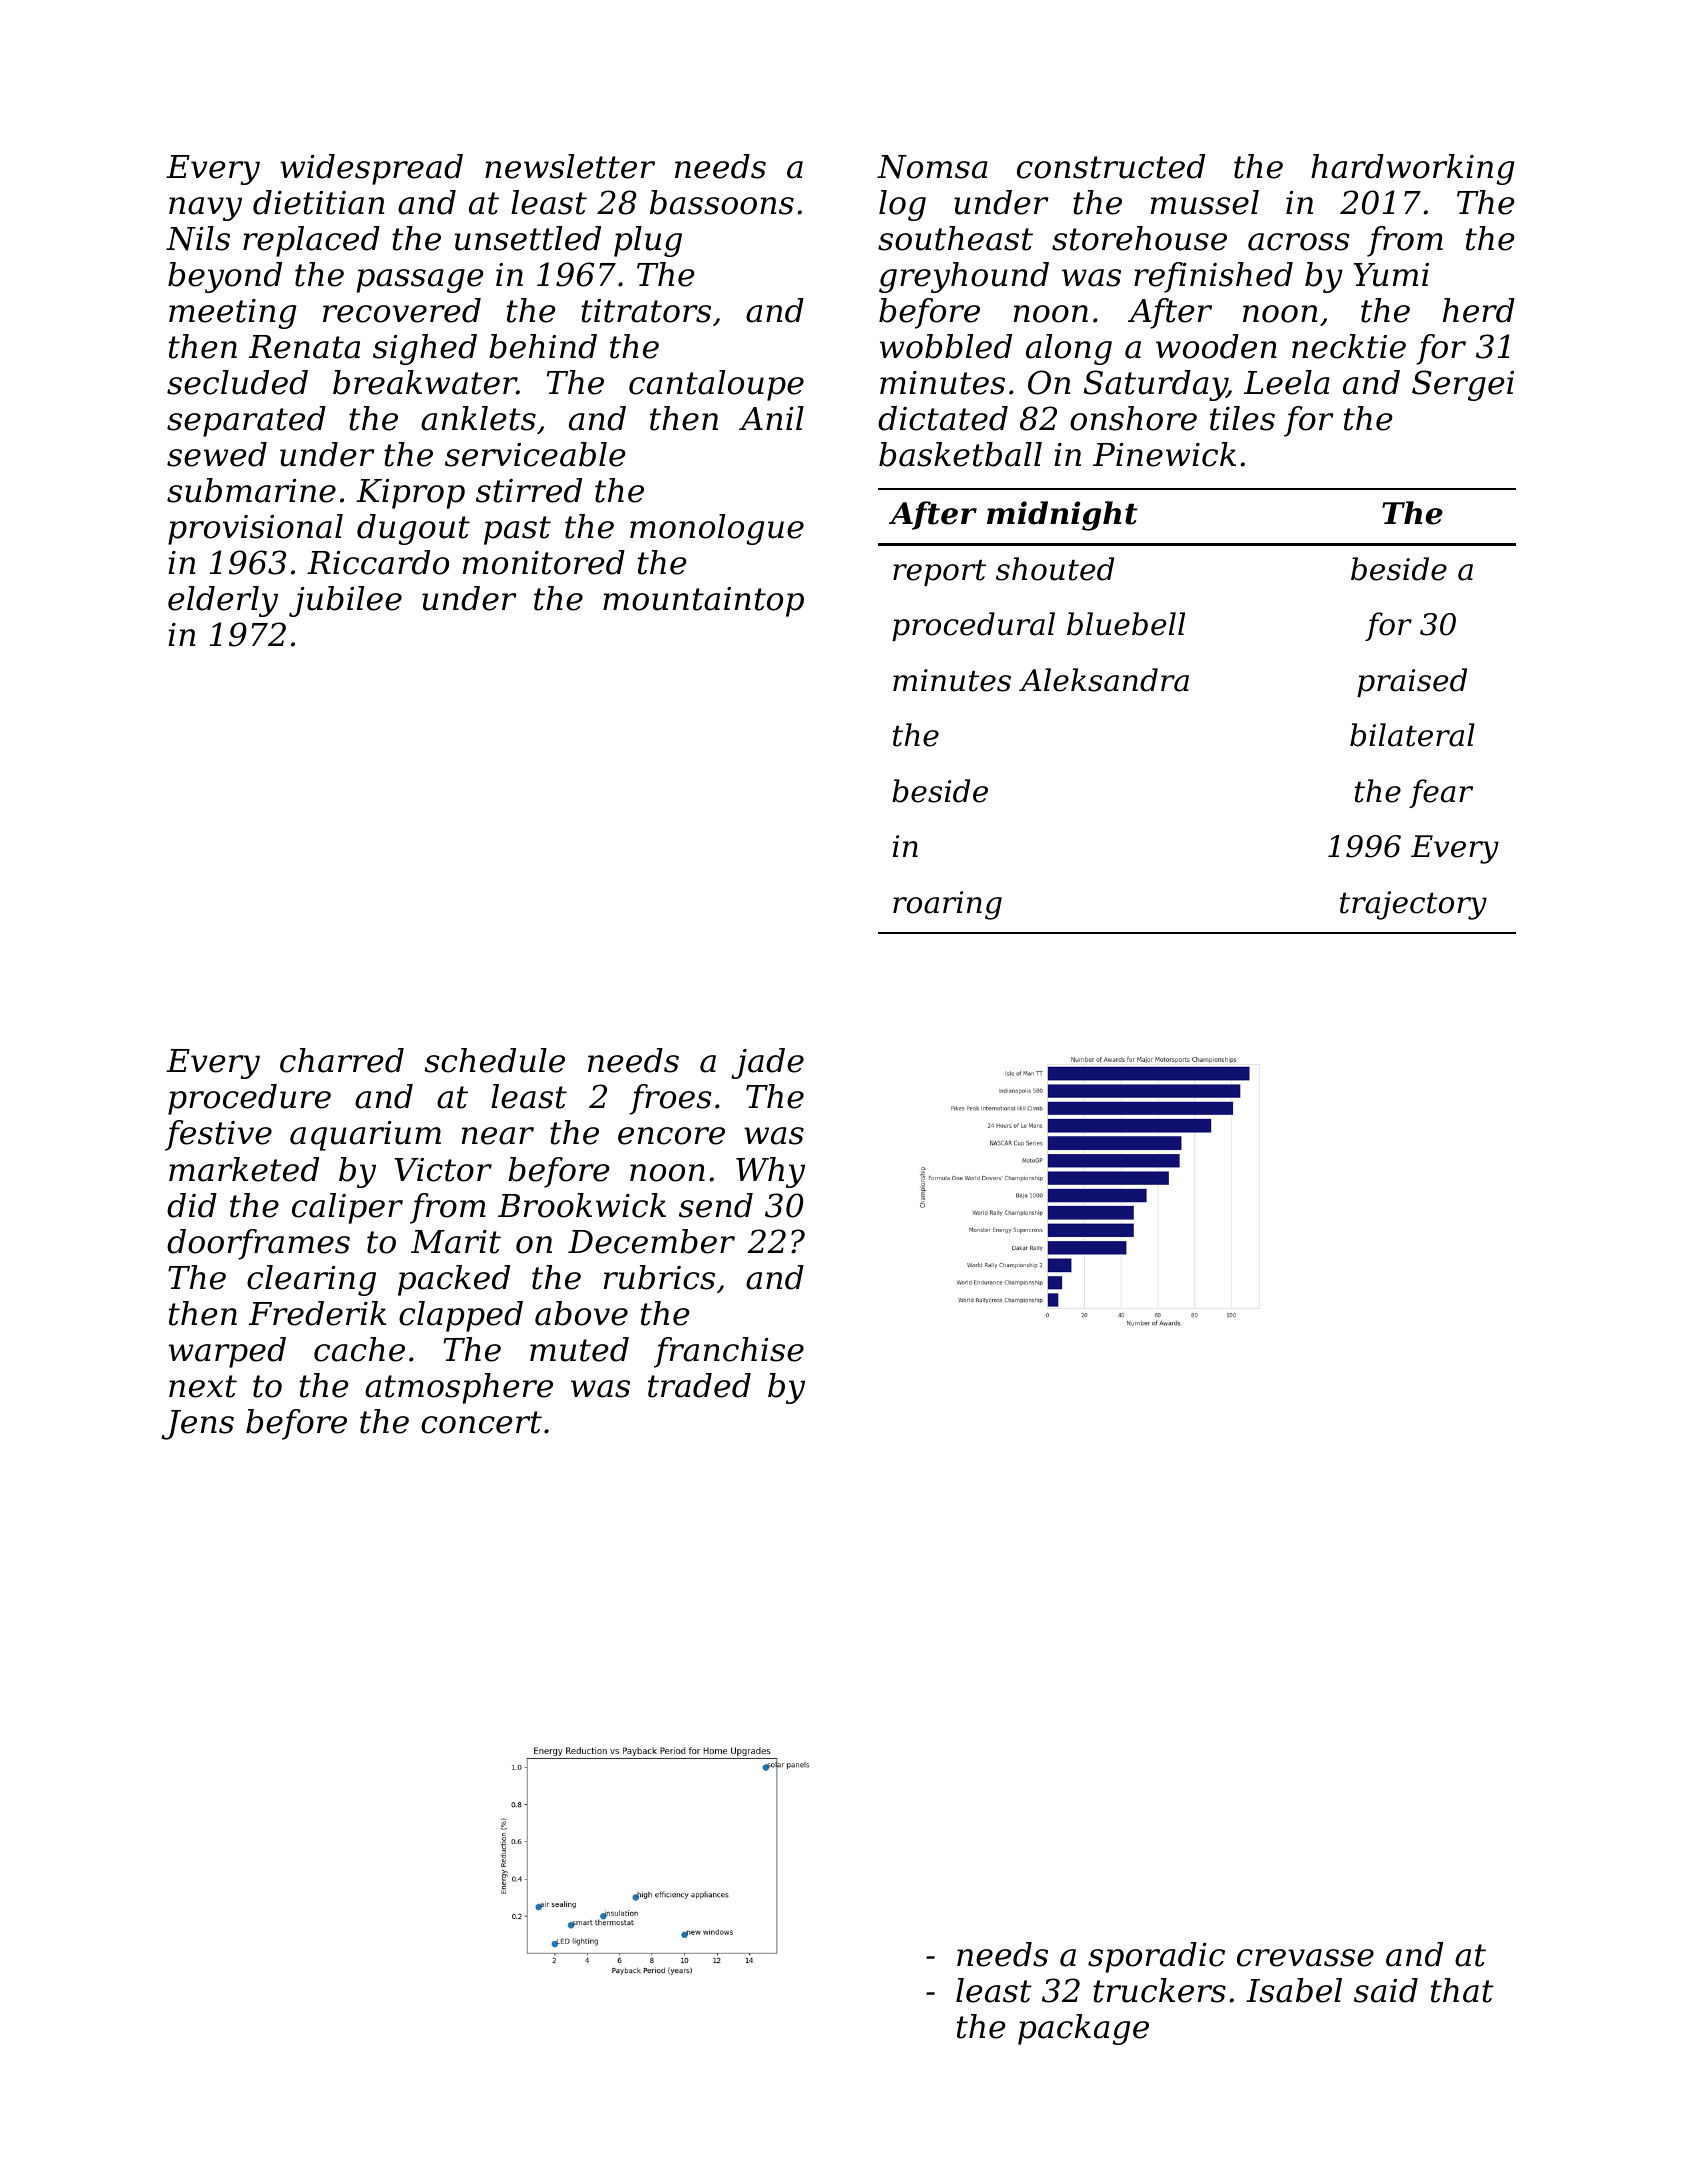  Describe the element at coordinates (198, 238) in the screenshot. I see `Nils` at that location.
